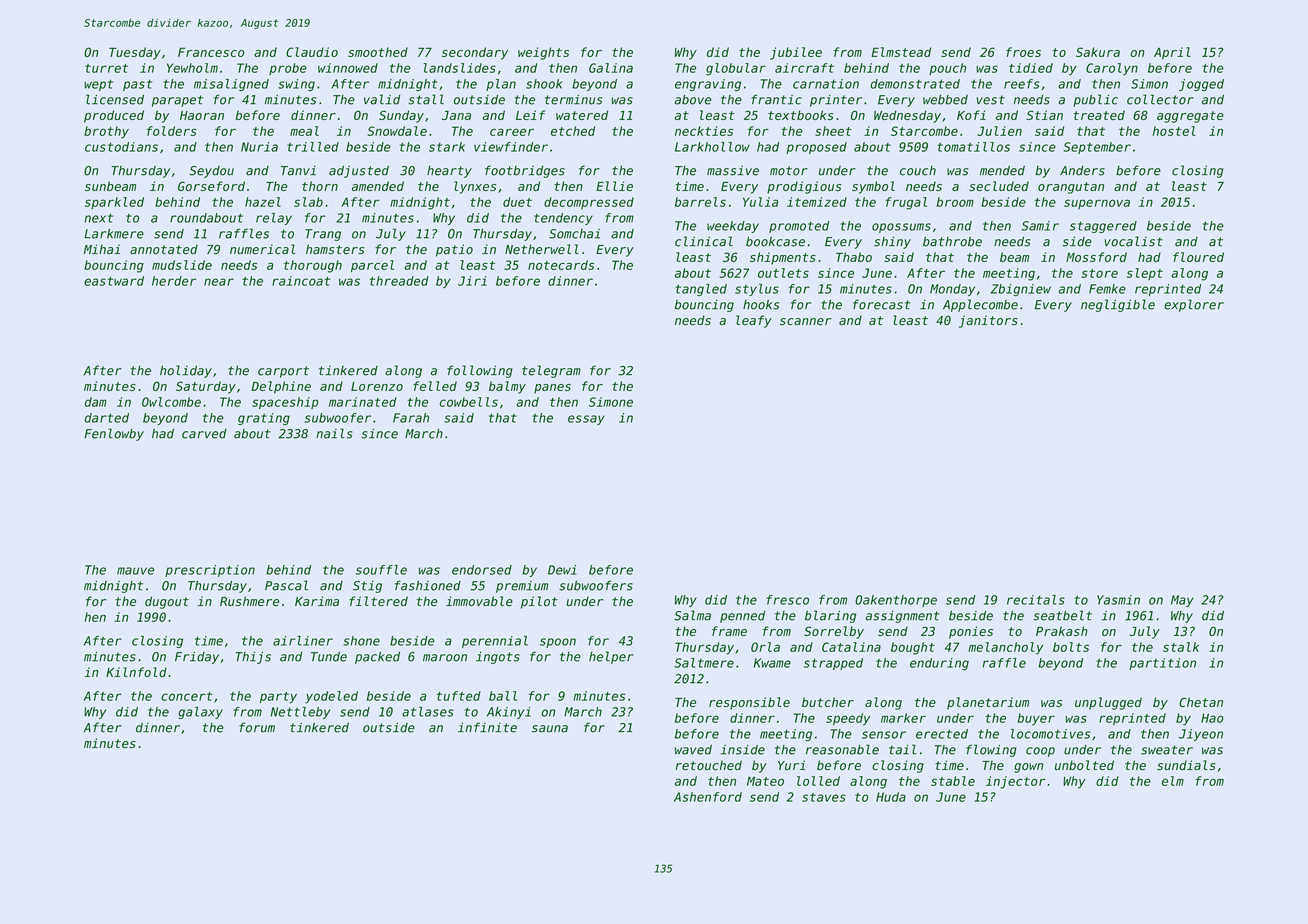 This screenshot has width=1308, height=924. I want to click on injector, so click(1016, 782).
